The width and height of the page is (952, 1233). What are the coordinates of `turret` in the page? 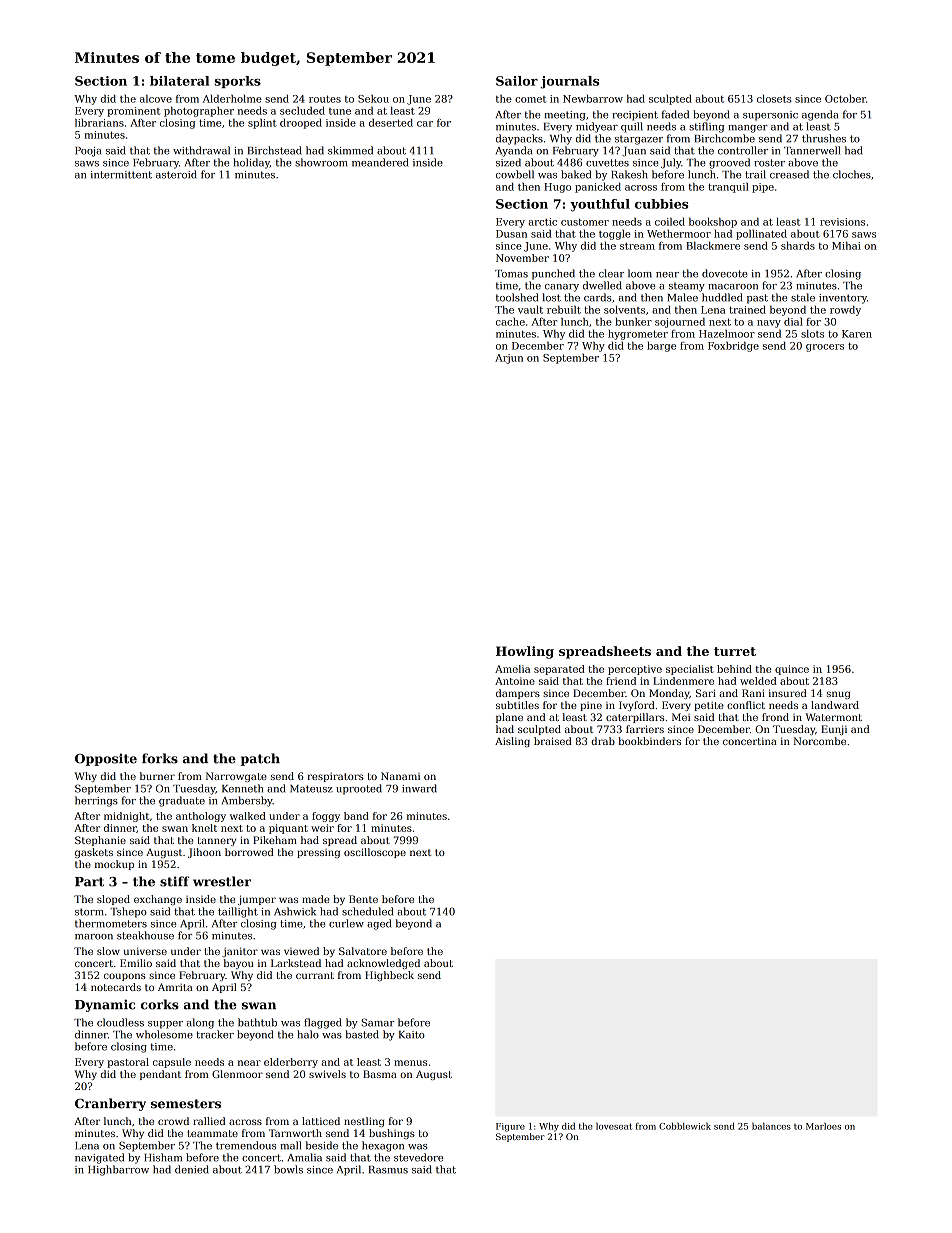 It's located at (735, 651).
